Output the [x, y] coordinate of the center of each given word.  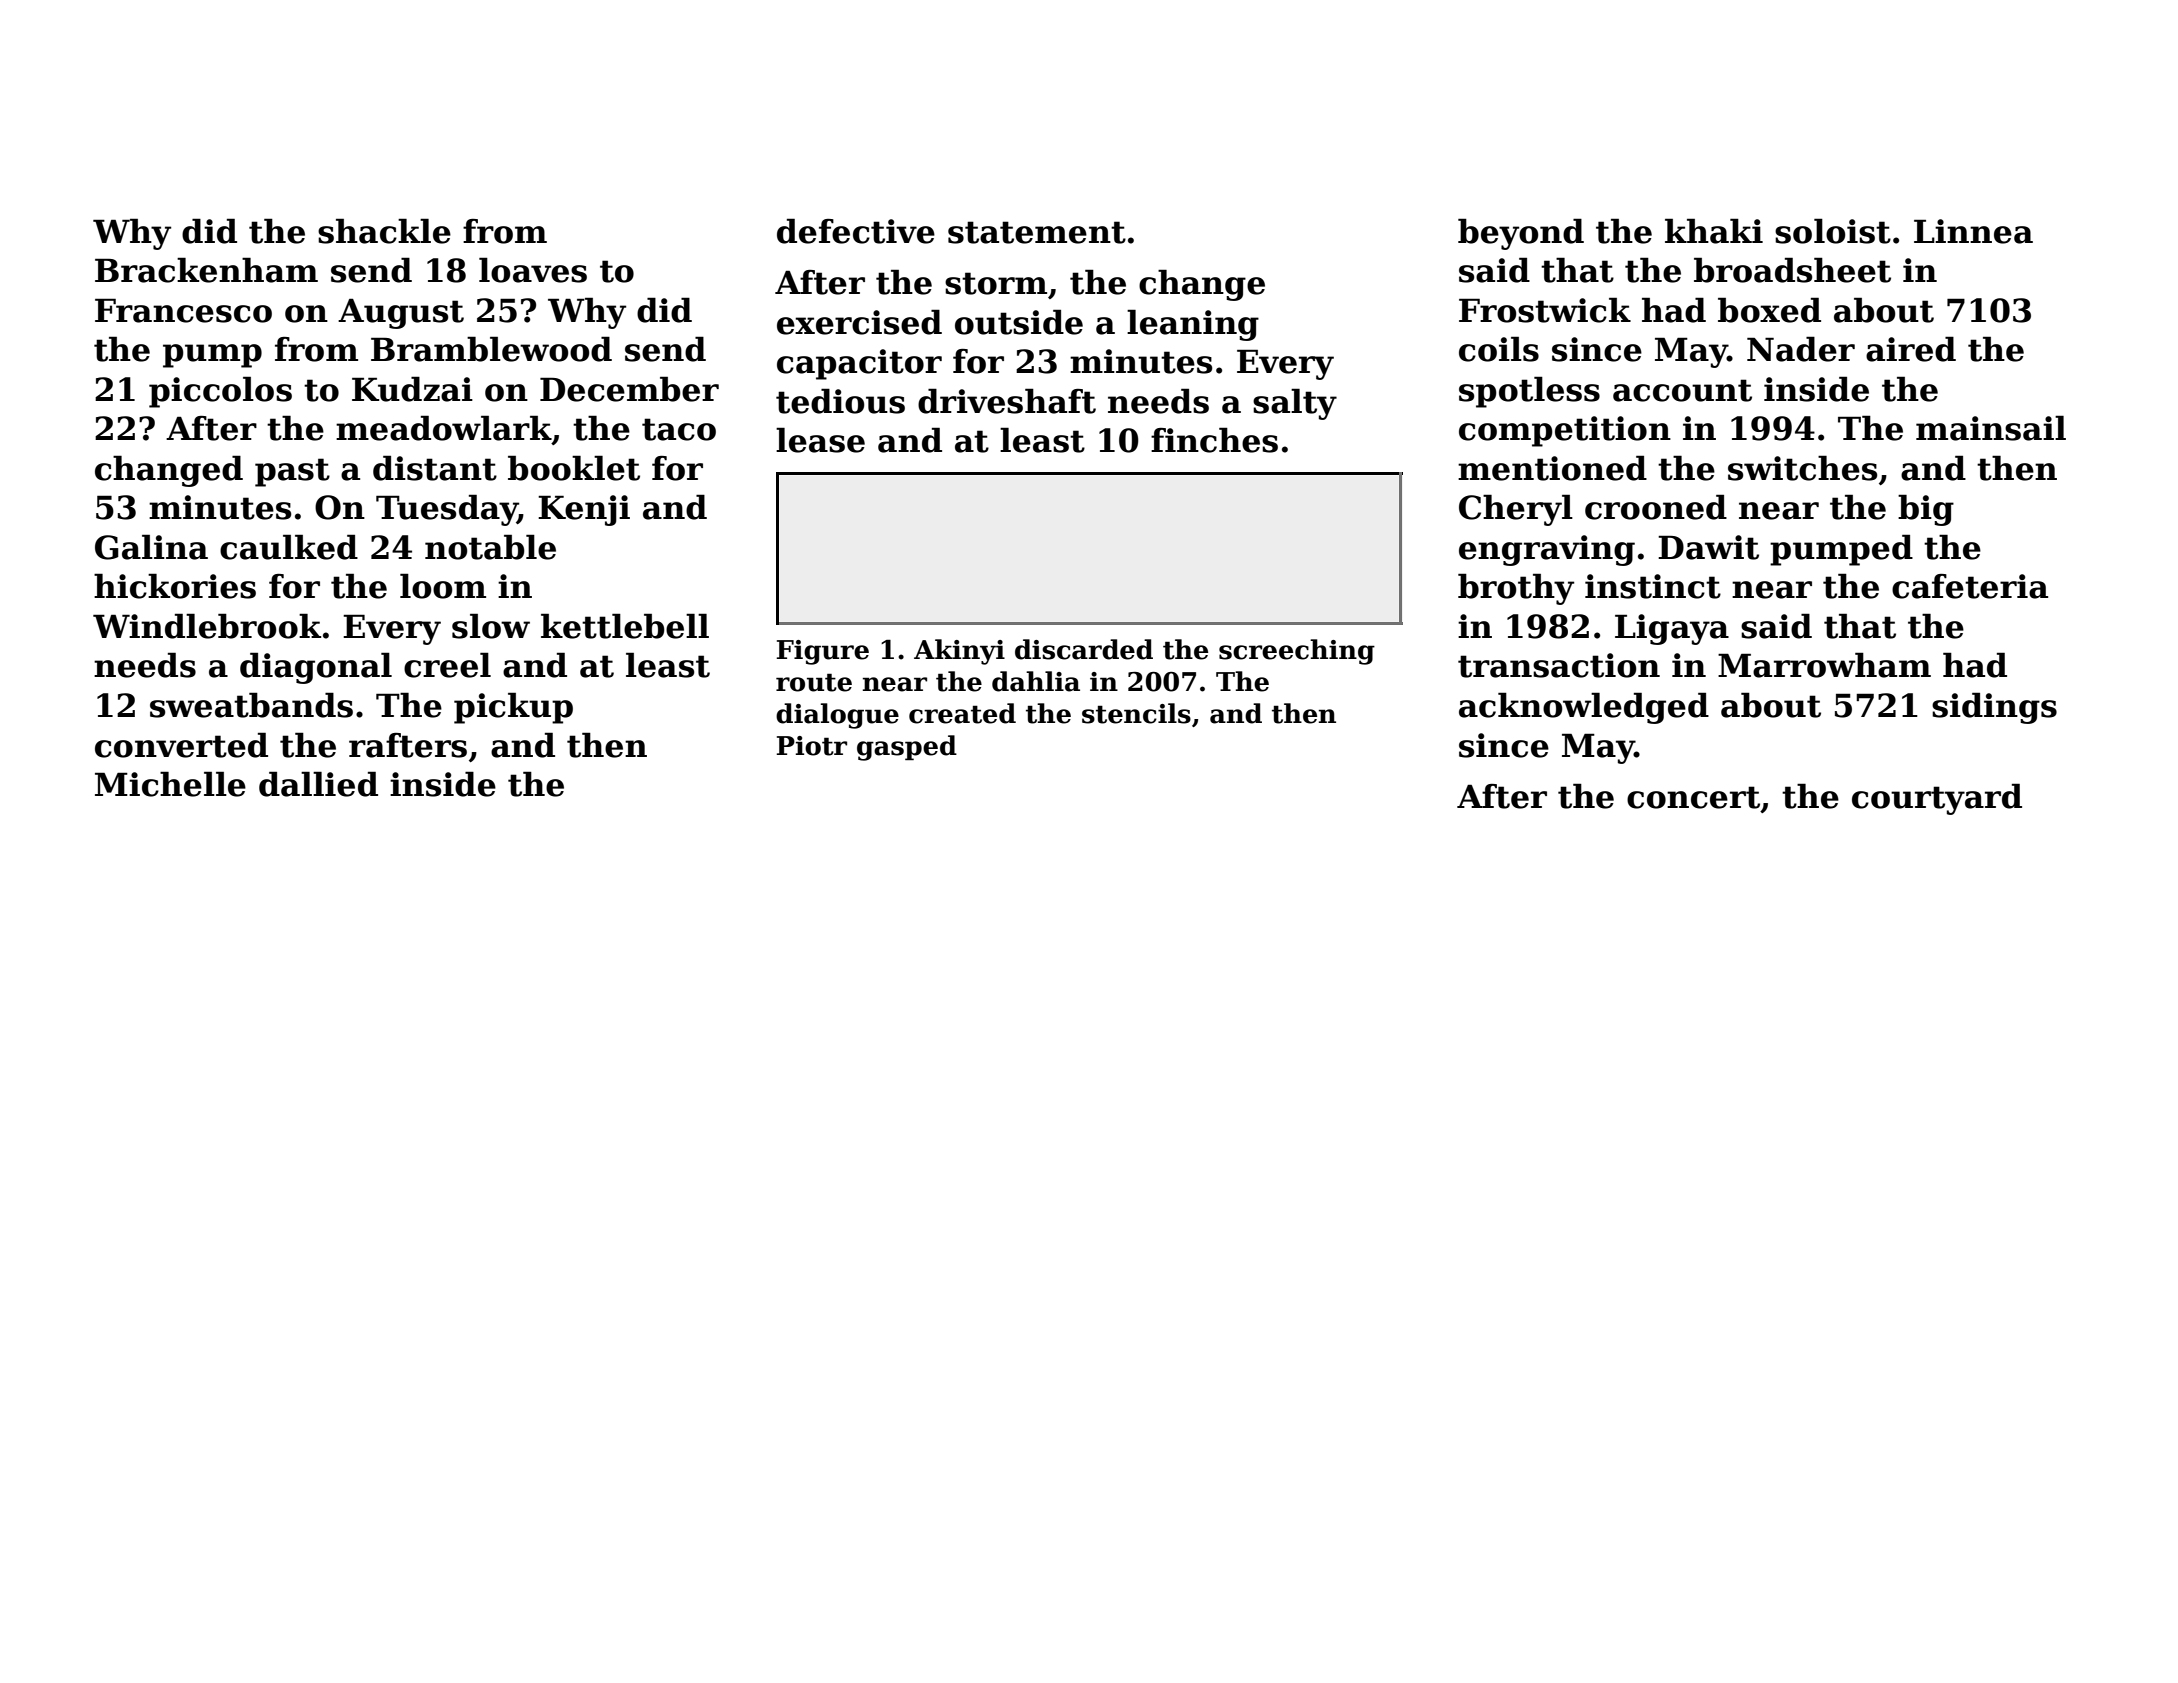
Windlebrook [207, 626]
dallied [318, 784]
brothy [1516, 589]
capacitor [859, 364]
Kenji [584, 510]
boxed [1769, 310]
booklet [574, 468]
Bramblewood [491, 349]
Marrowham [1824, 665]
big [1926, 510]
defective [856, 231]
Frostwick [1545, 310]
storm [996, 283]
